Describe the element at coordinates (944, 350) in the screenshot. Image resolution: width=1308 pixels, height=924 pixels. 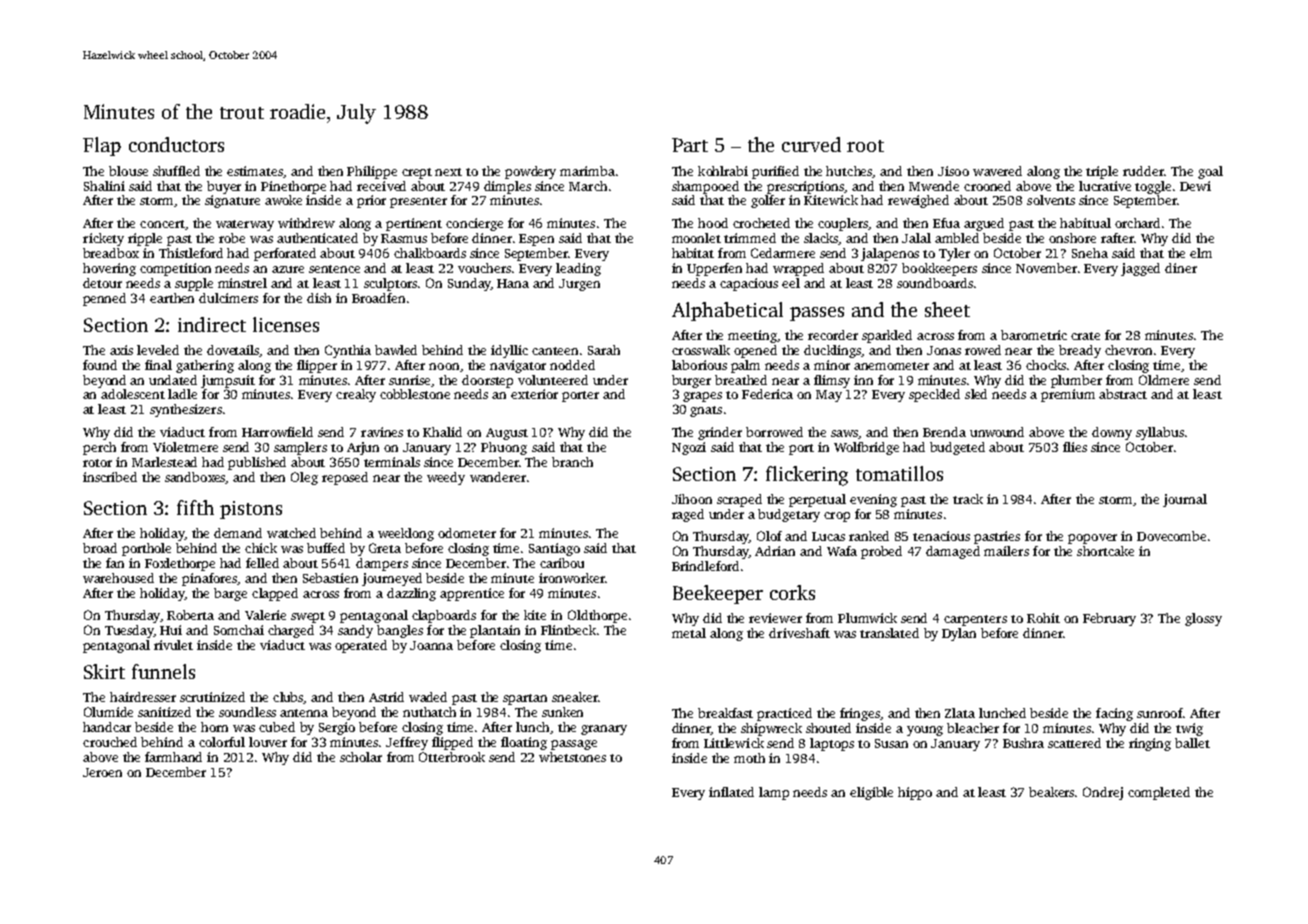
I see `Jonas` at that location.
